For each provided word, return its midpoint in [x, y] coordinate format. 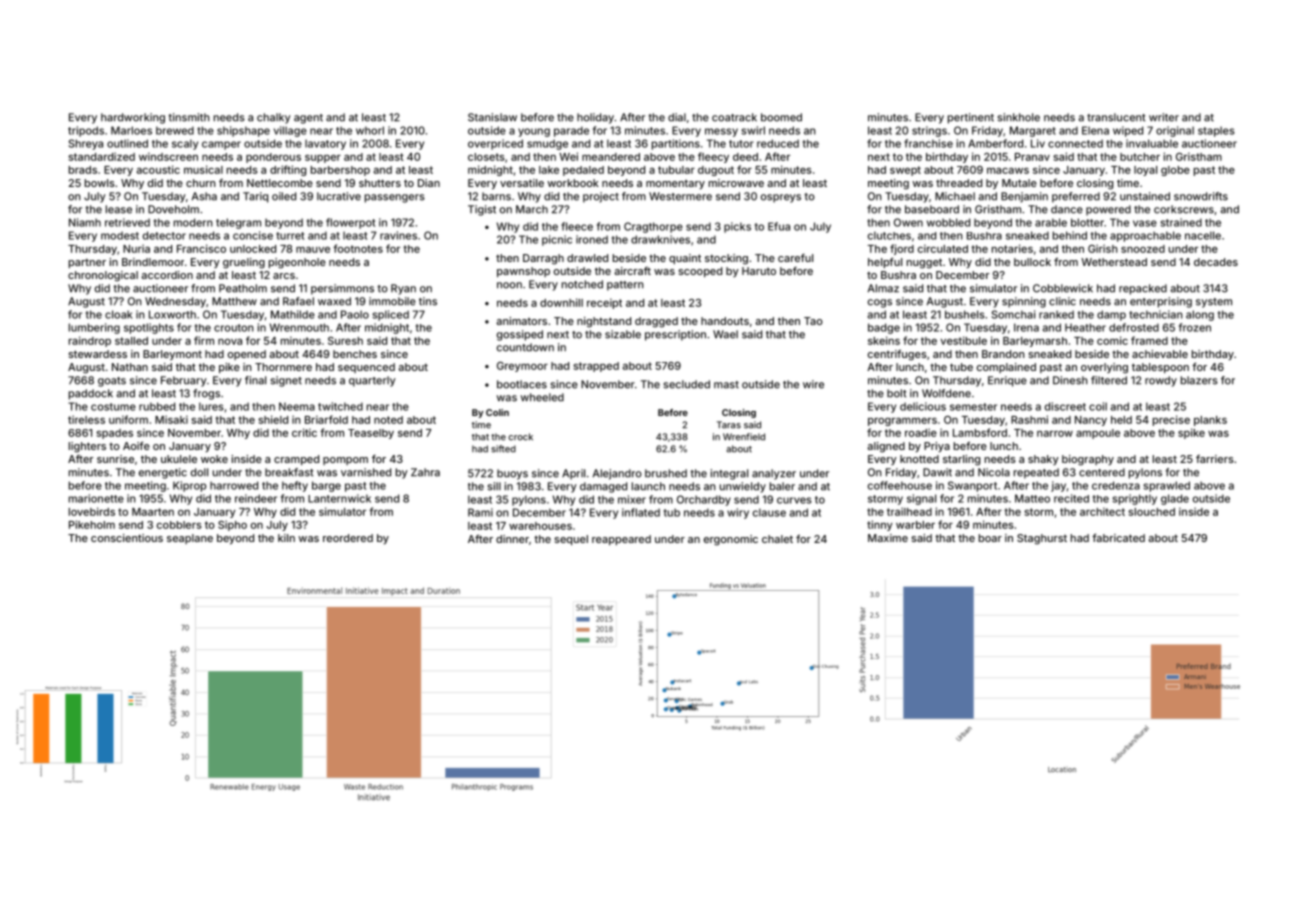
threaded [959, 183]
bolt [897, 393]
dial [677, 117]
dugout [716, 171]
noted [388, 420]
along [1200, 315]
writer [1164, 117]
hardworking [133, 118]
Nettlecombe [280, 183]
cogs [880, 303]
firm [204, 340]
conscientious [127, 538]
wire [813, 384]
